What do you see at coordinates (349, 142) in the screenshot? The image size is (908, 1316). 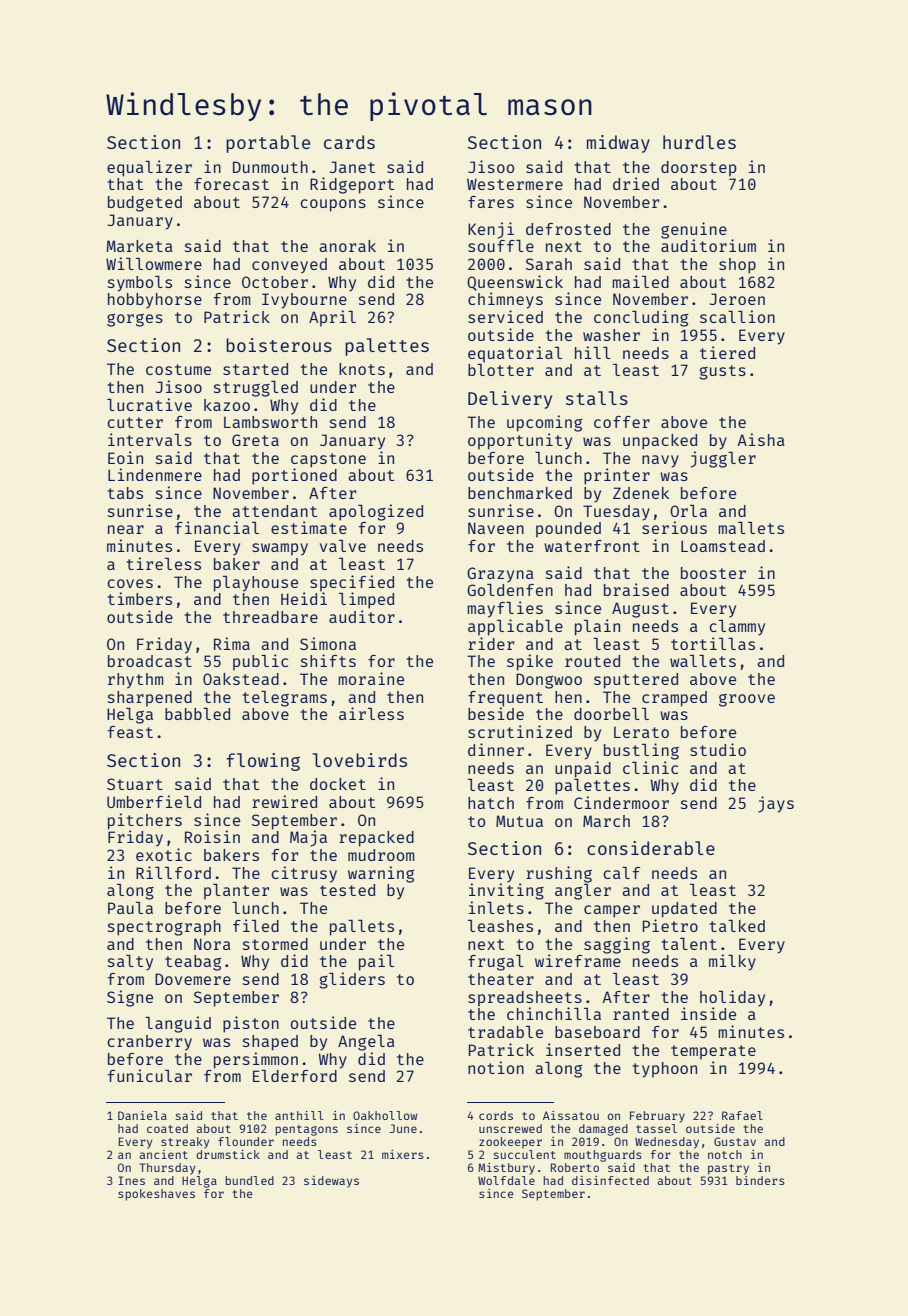 I see `cards` at bounding box center [349, 142].
